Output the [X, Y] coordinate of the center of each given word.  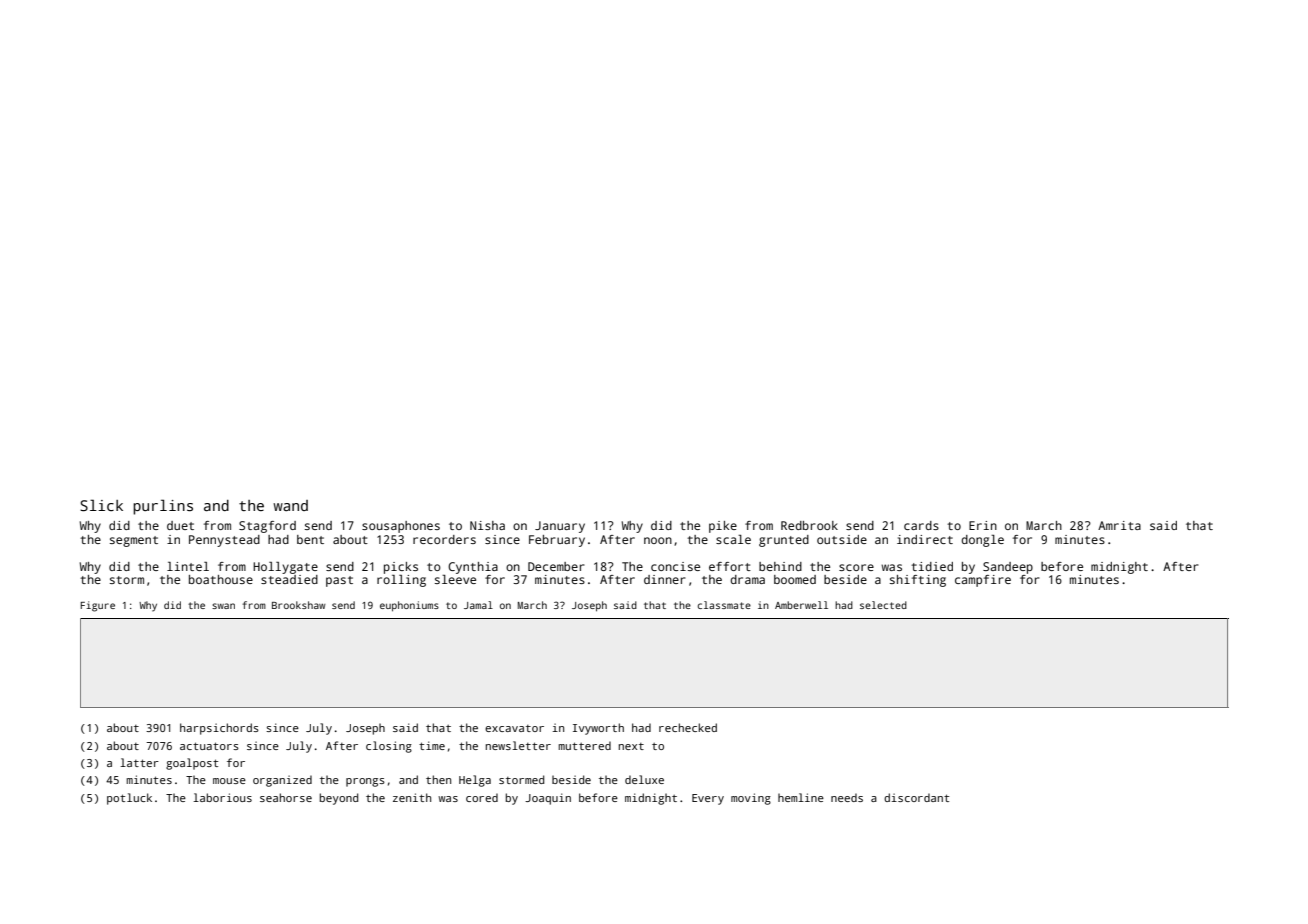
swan [223, 606]
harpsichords [219, 729]
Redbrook [809, 525]
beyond [339, 799]
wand [290, 505]
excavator [514, 728]
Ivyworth [598, 729]
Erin [983, 525]
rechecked [688, 727]
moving [751, 799]
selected [883, 605]
